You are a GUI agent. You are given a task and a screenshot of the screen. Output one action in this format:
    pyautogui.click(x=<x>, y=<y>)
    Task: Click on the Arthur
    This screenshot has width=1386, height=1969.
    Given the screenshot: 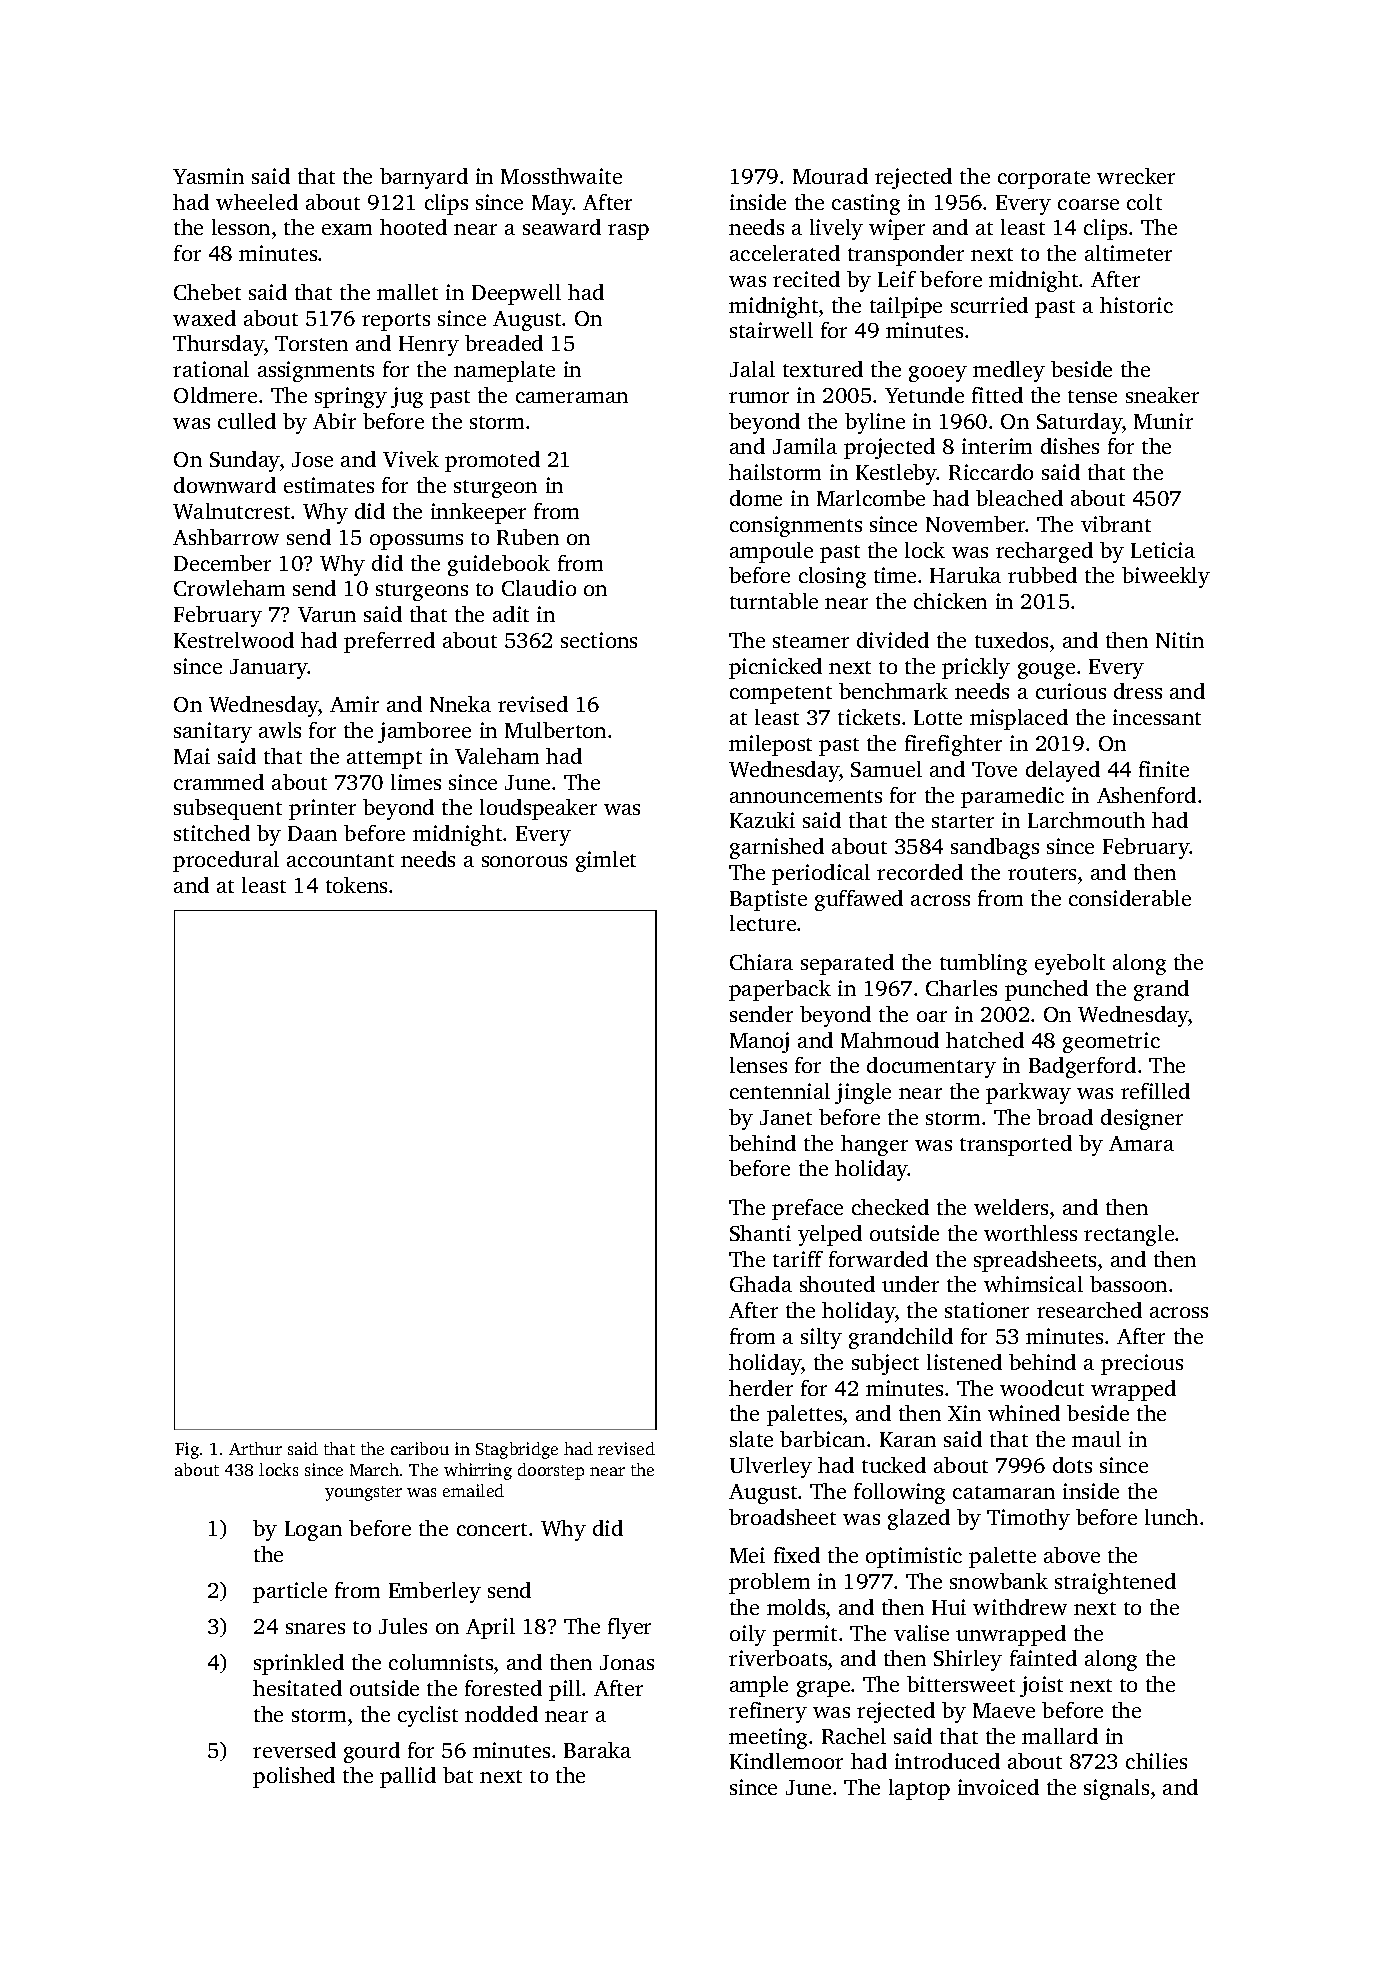 What is the action you would take?
    pyautogui.click(x=255, y=1448)
